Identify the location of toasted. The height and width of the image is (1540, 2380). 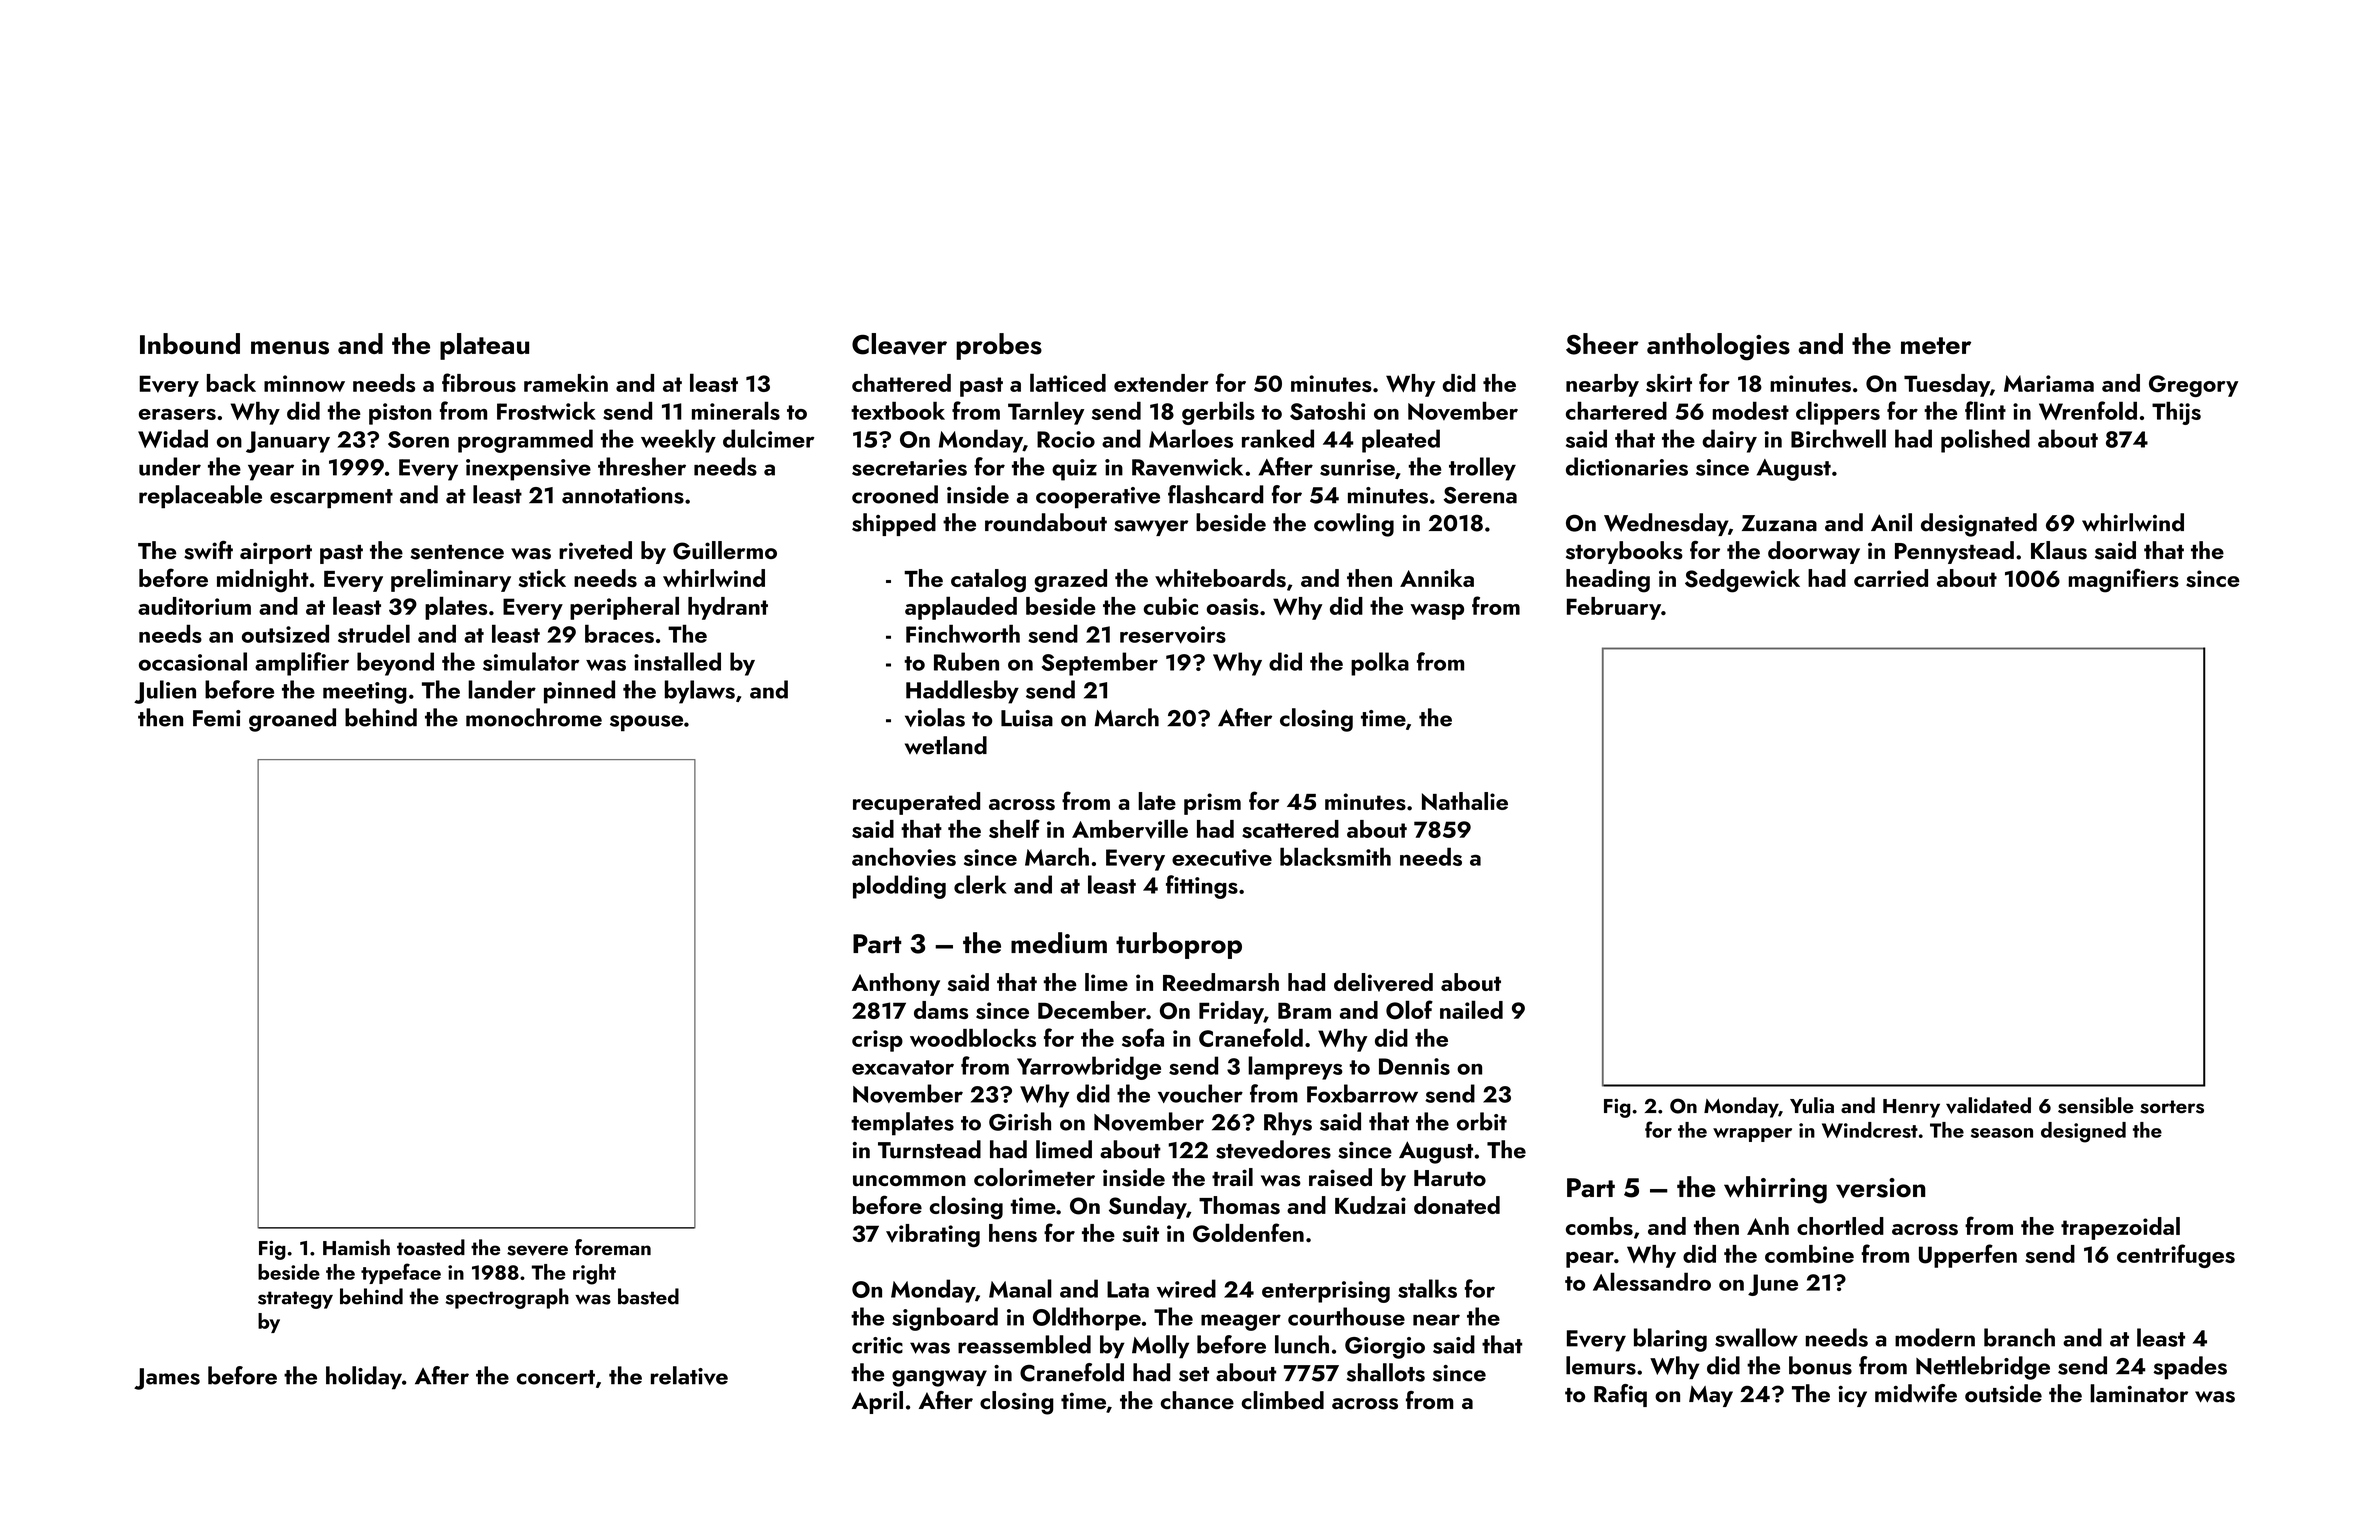
(431, 1247).
